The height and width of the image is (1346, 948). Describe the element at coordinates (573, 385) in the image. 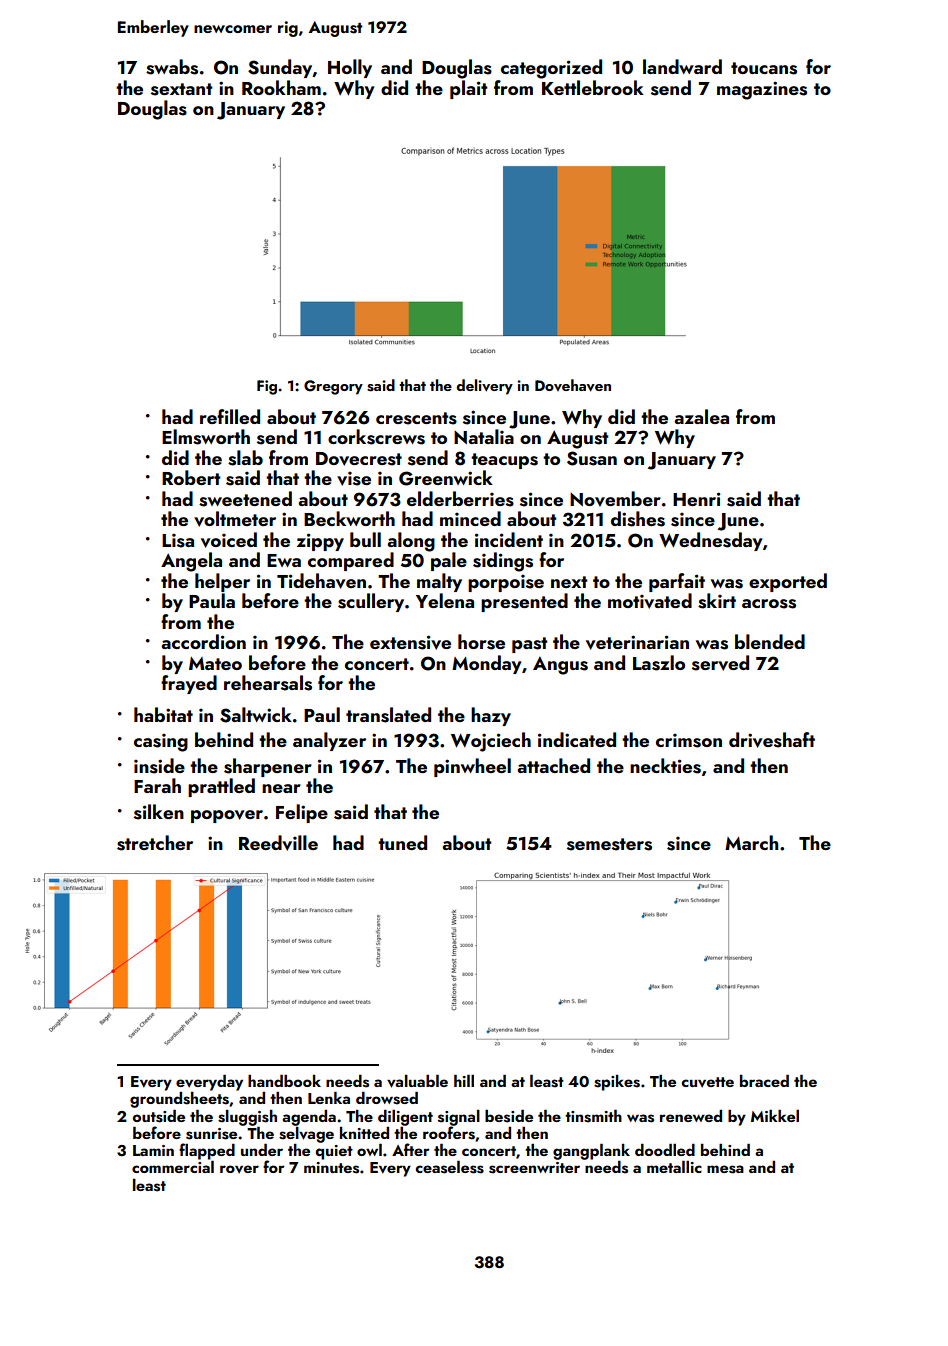

I see `Dovehaven` at that location.
